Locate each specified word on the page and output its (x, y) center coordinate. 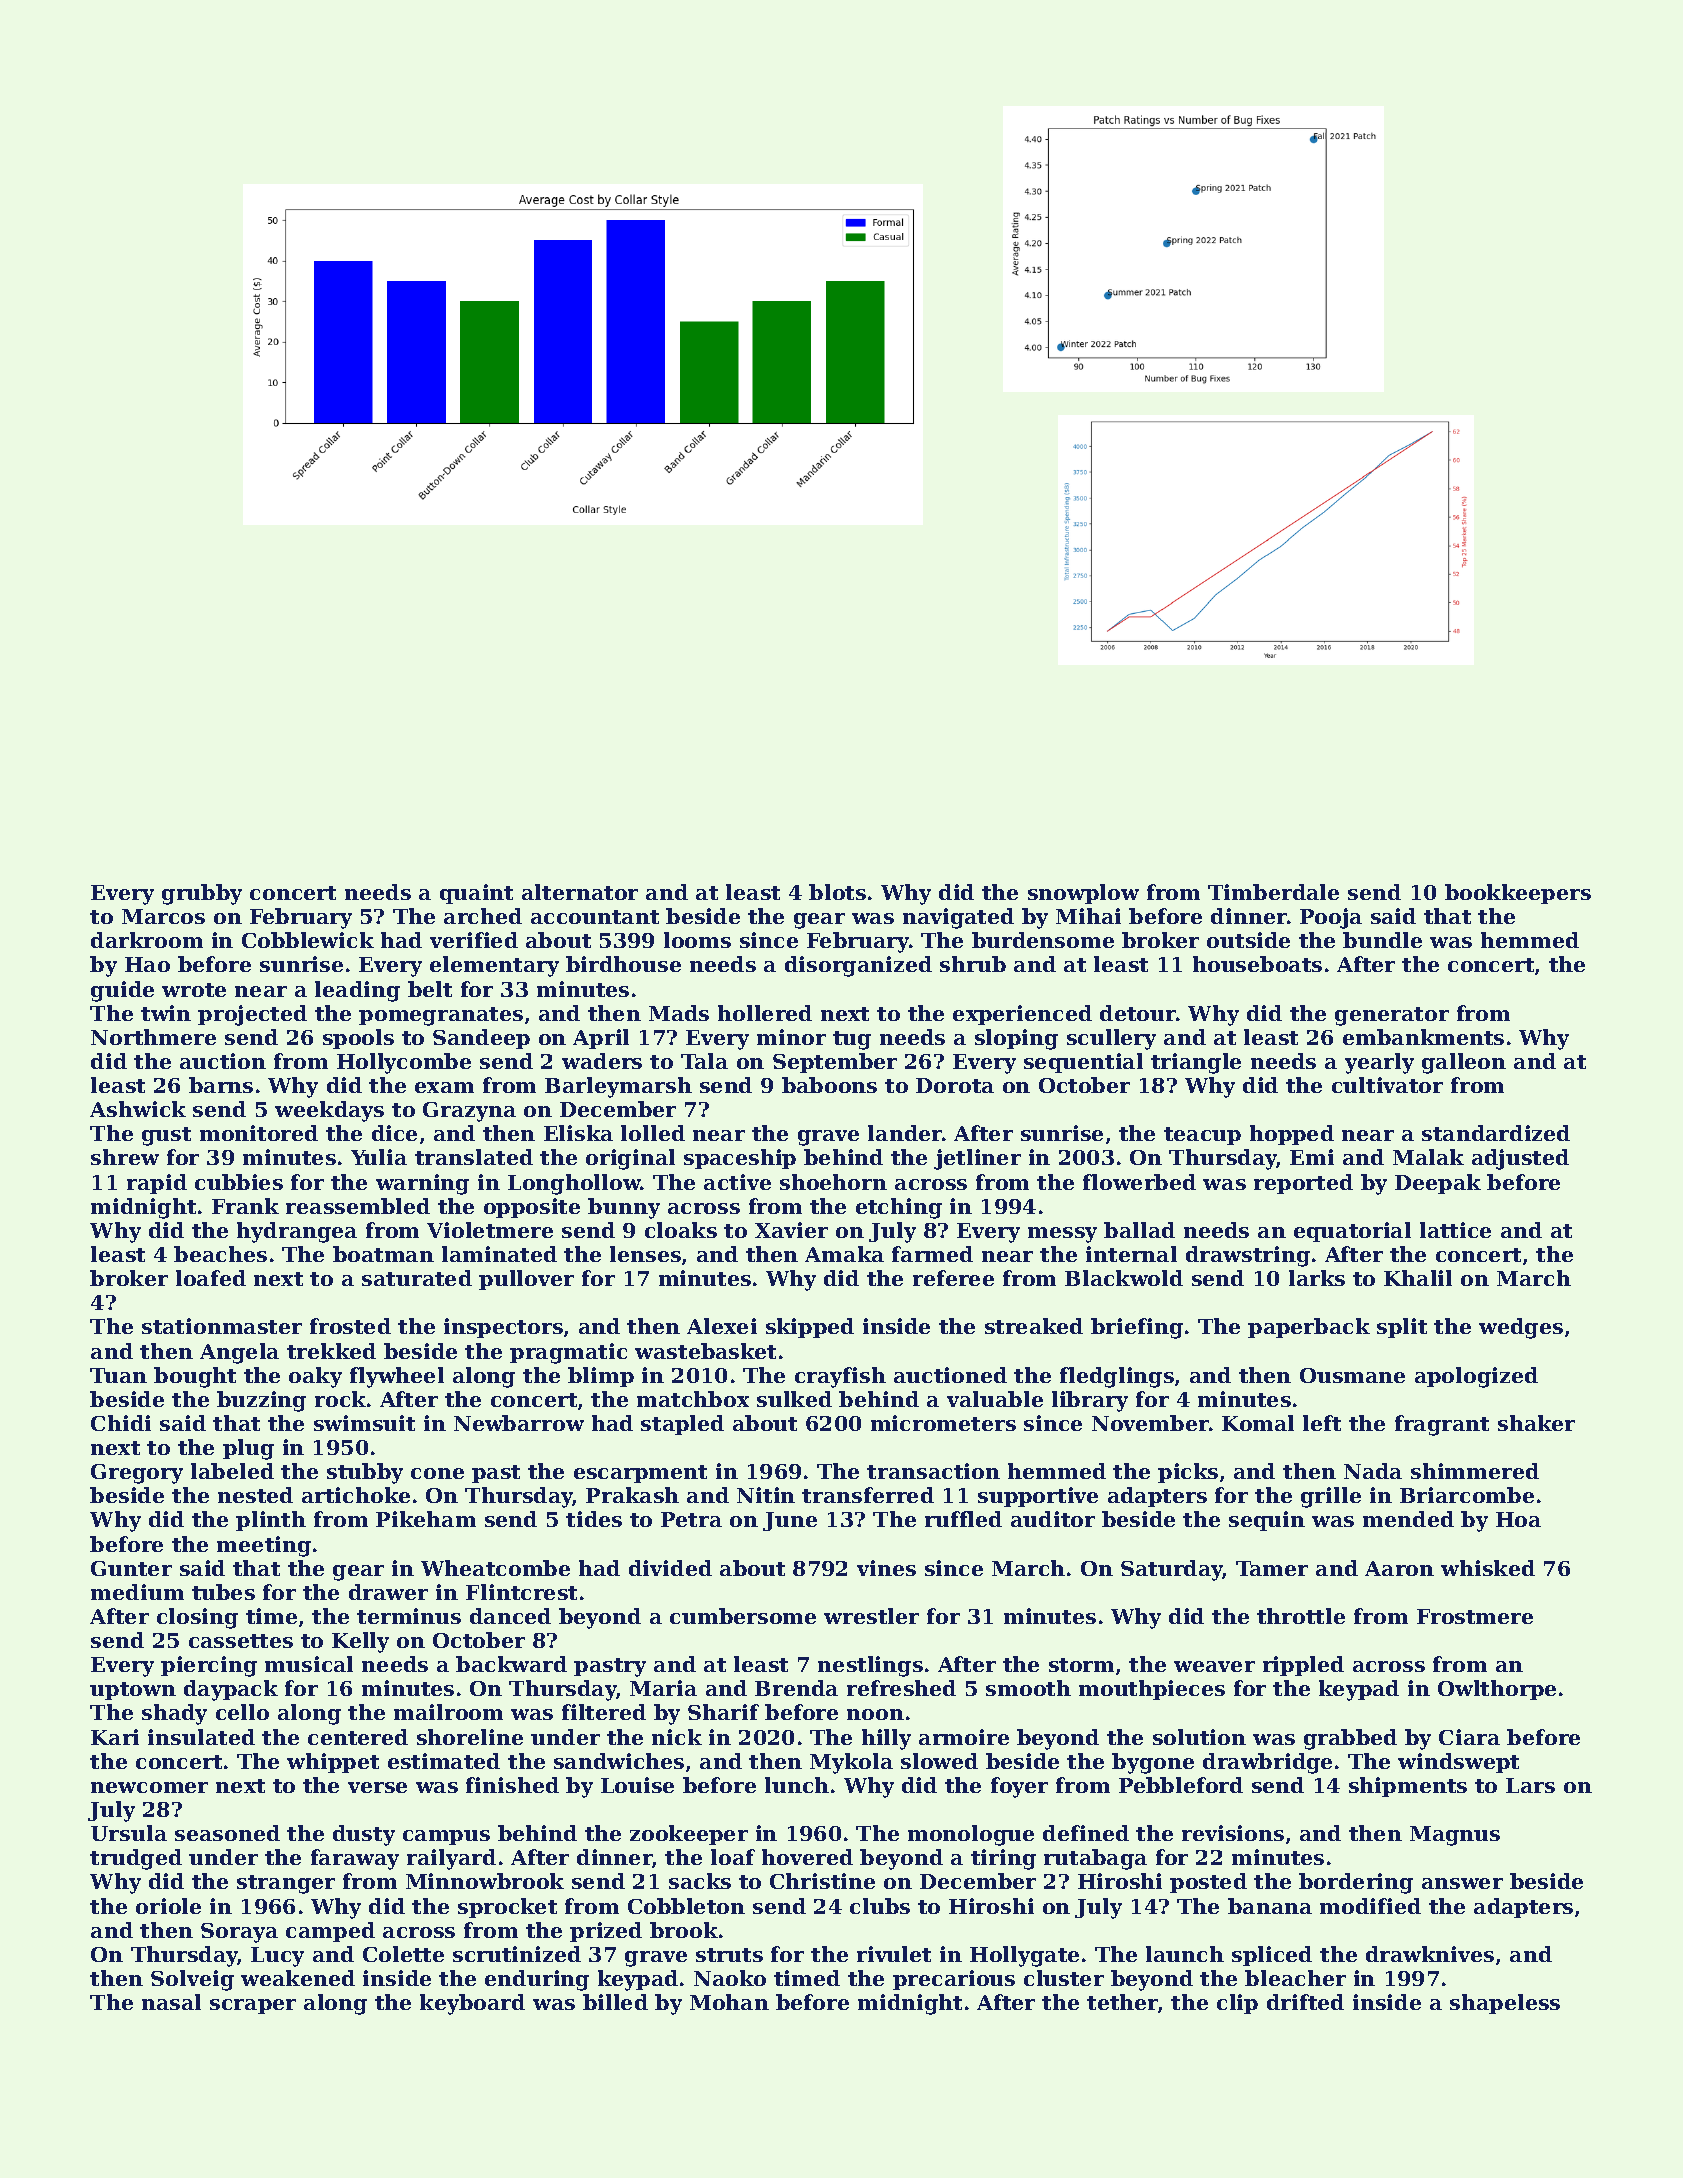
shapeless (1505, 2004)
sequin (1267, 1521)
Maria (663, 1688)
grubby (202, 894)
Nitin (766, 1495)
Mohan (729, 2002)
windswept (1458, 1763)
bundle (1382, 940)
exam (444, 1087)
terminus (409, 1616)
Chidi (121, 1423)
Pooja (1331, 918)
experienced (1022, 1015)
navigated (958, 918)
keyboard (472, 2004)
